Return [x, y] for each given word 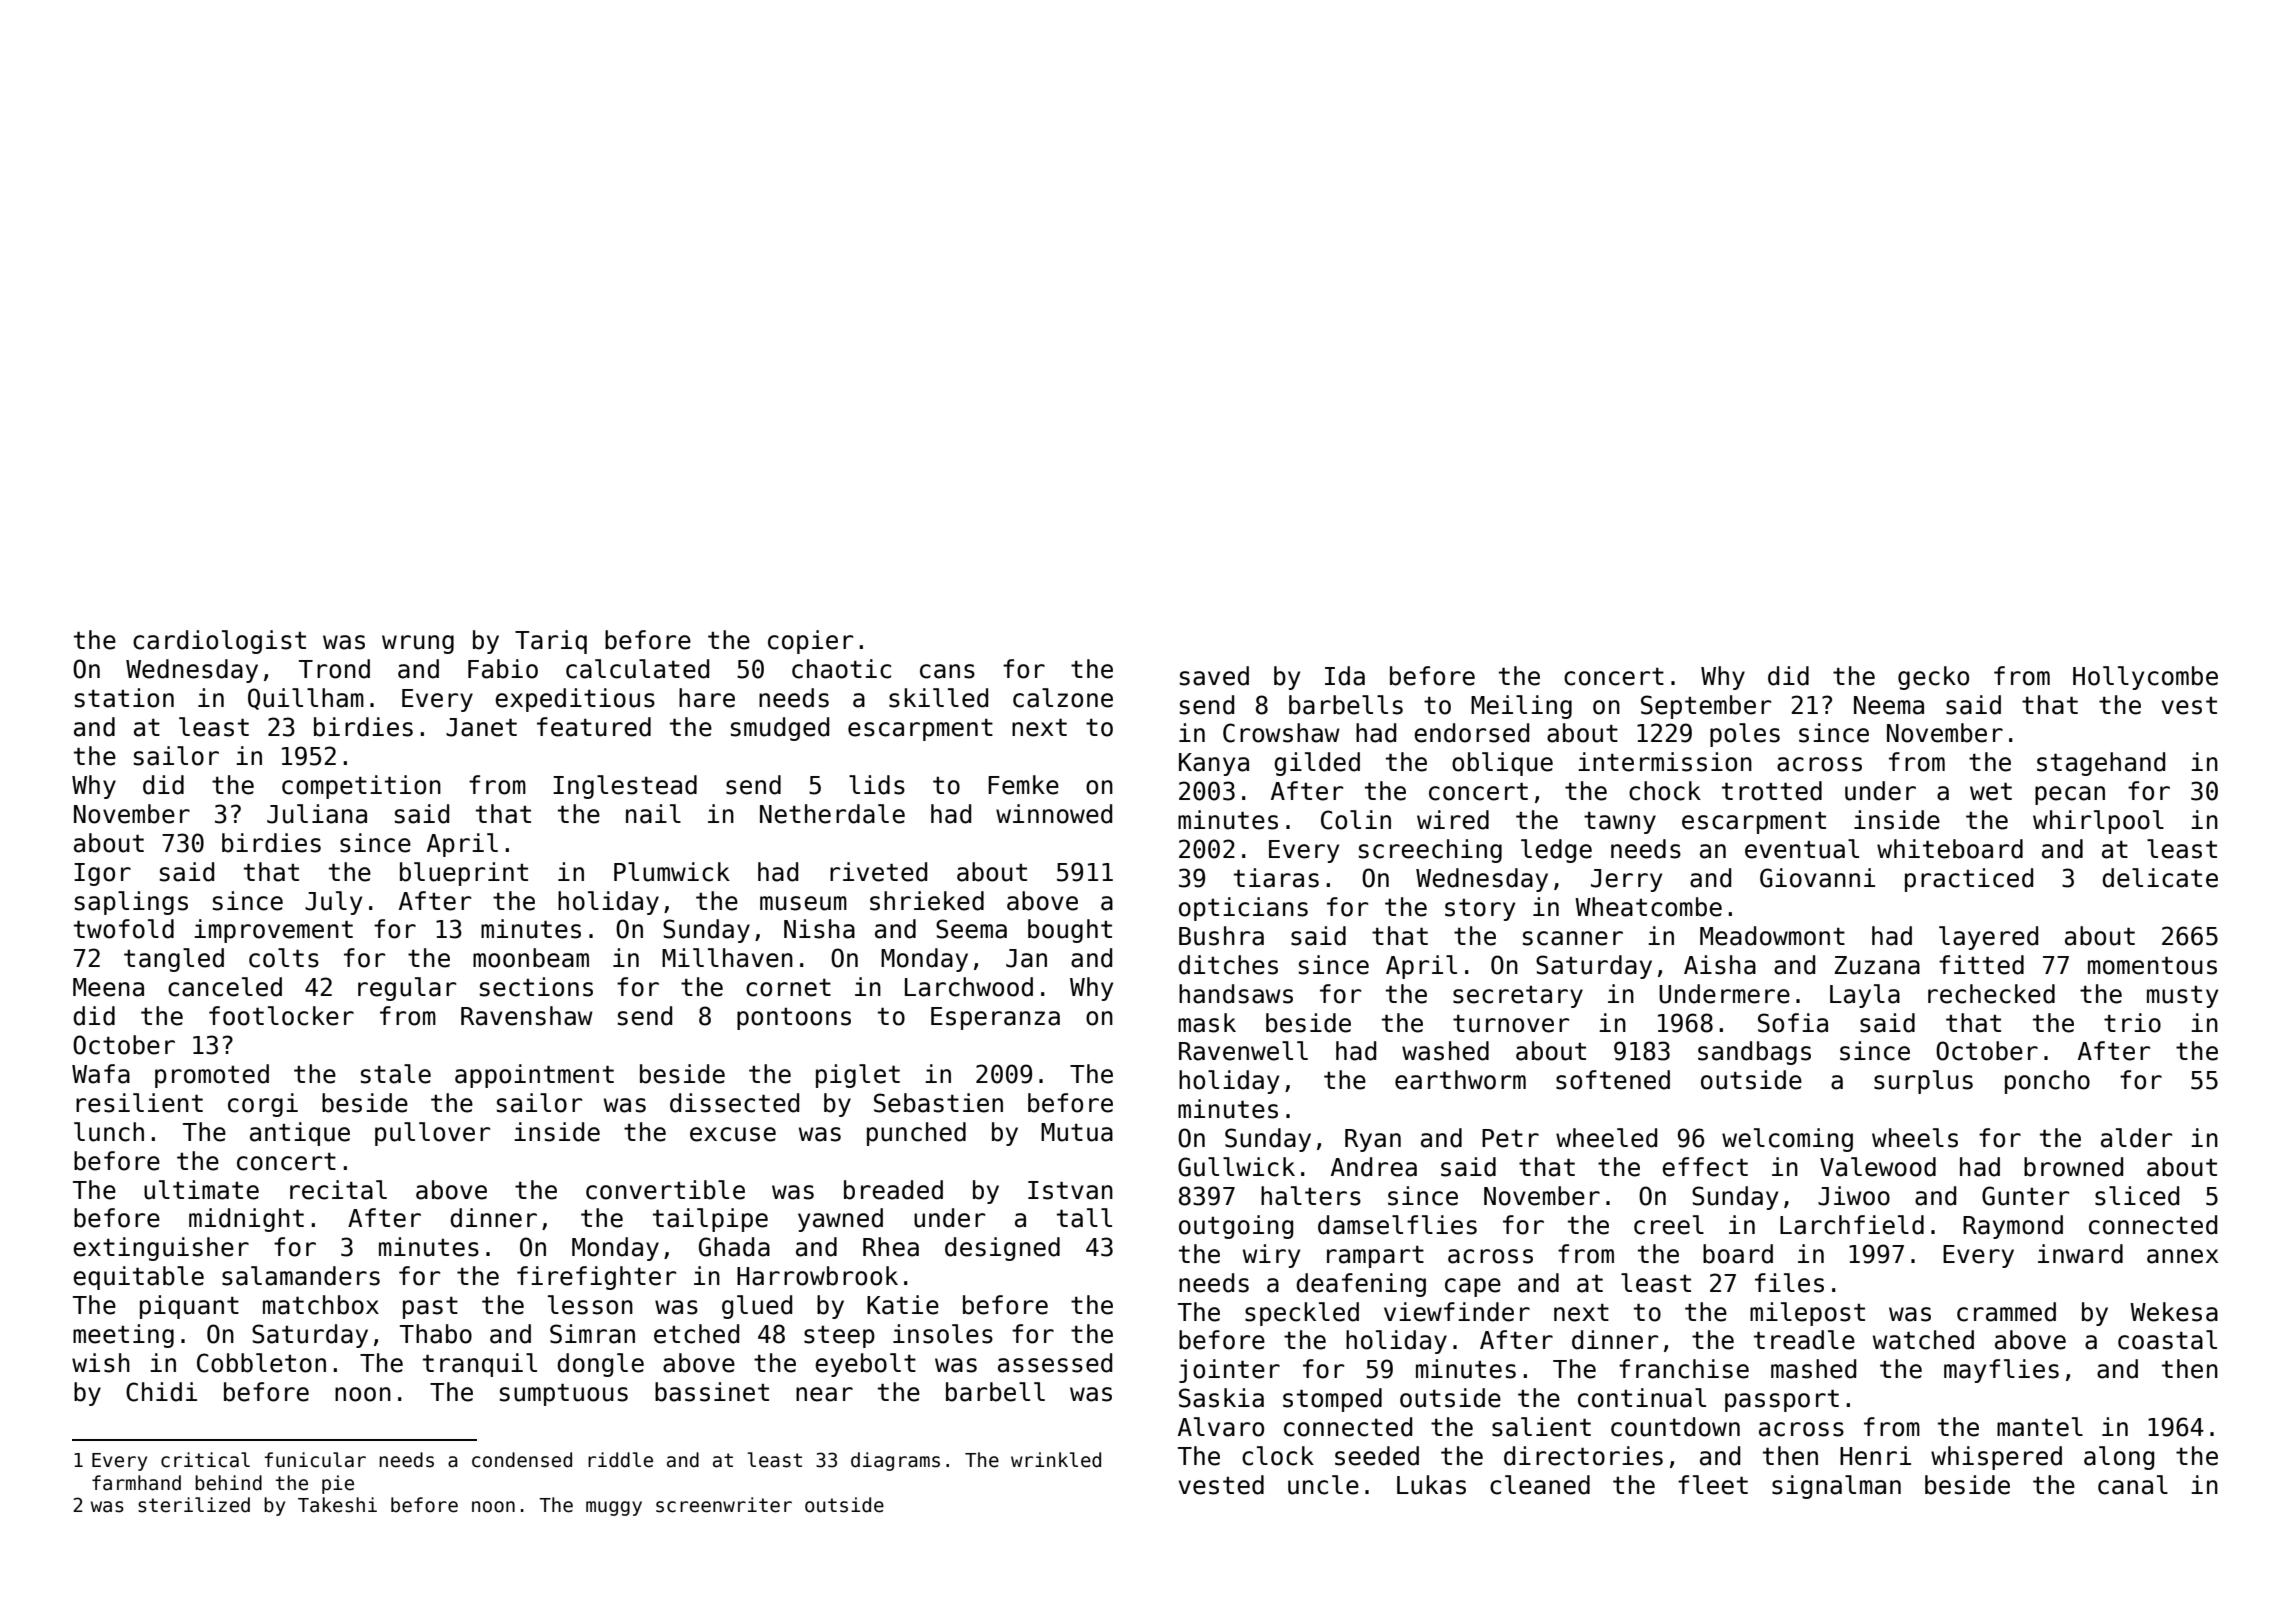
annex [2183, 1256]
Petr [1510, 1138]
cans [947, 671]
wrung [418, 644]
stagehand [2101, 764]
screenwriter [724, 1505]
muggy [614, 1508]
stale [396, 1074]
